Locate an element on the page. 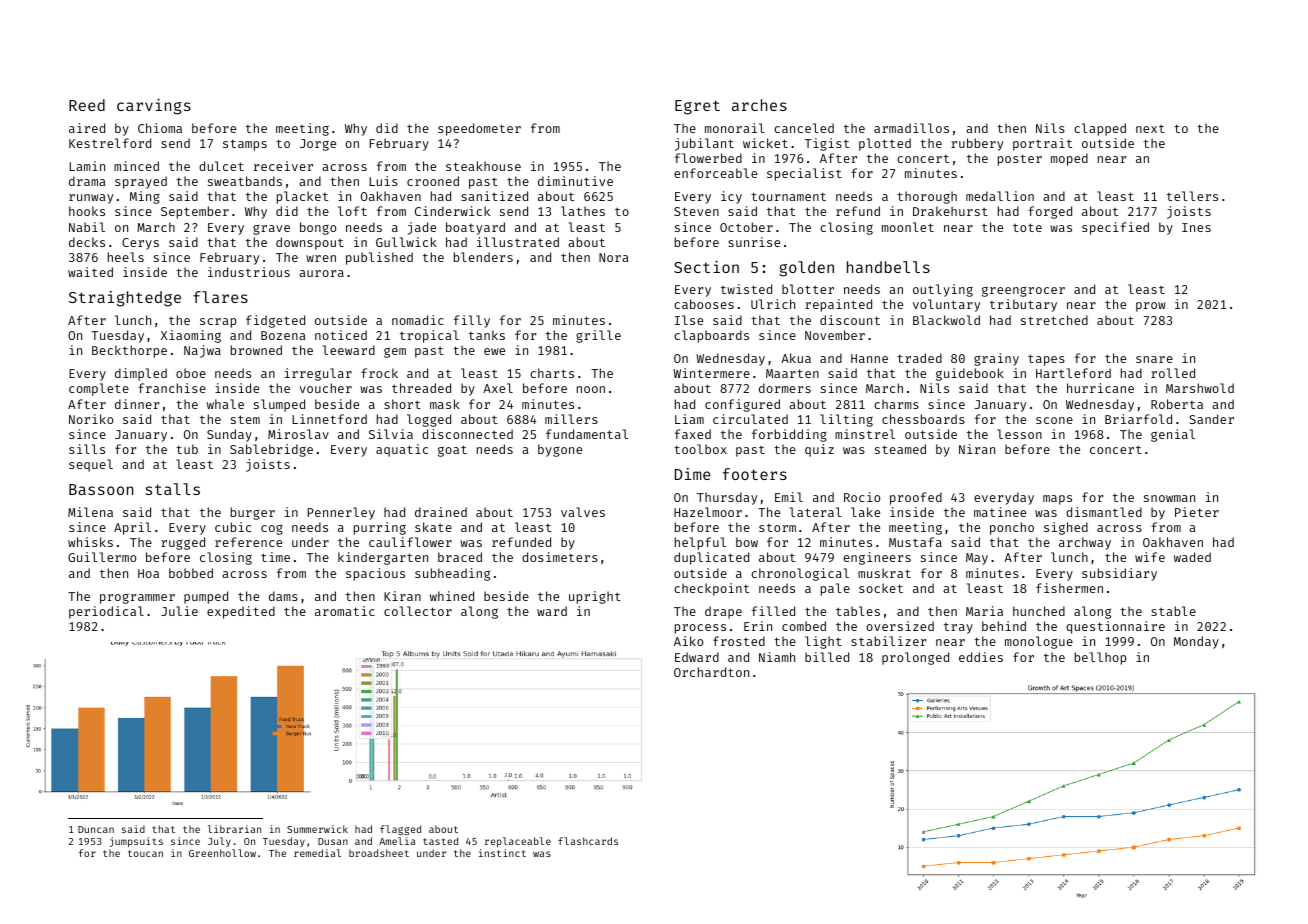 Image resolution: width=1308 pixels, height=924 pixels. instinct is located at coordinates (502, 853).
